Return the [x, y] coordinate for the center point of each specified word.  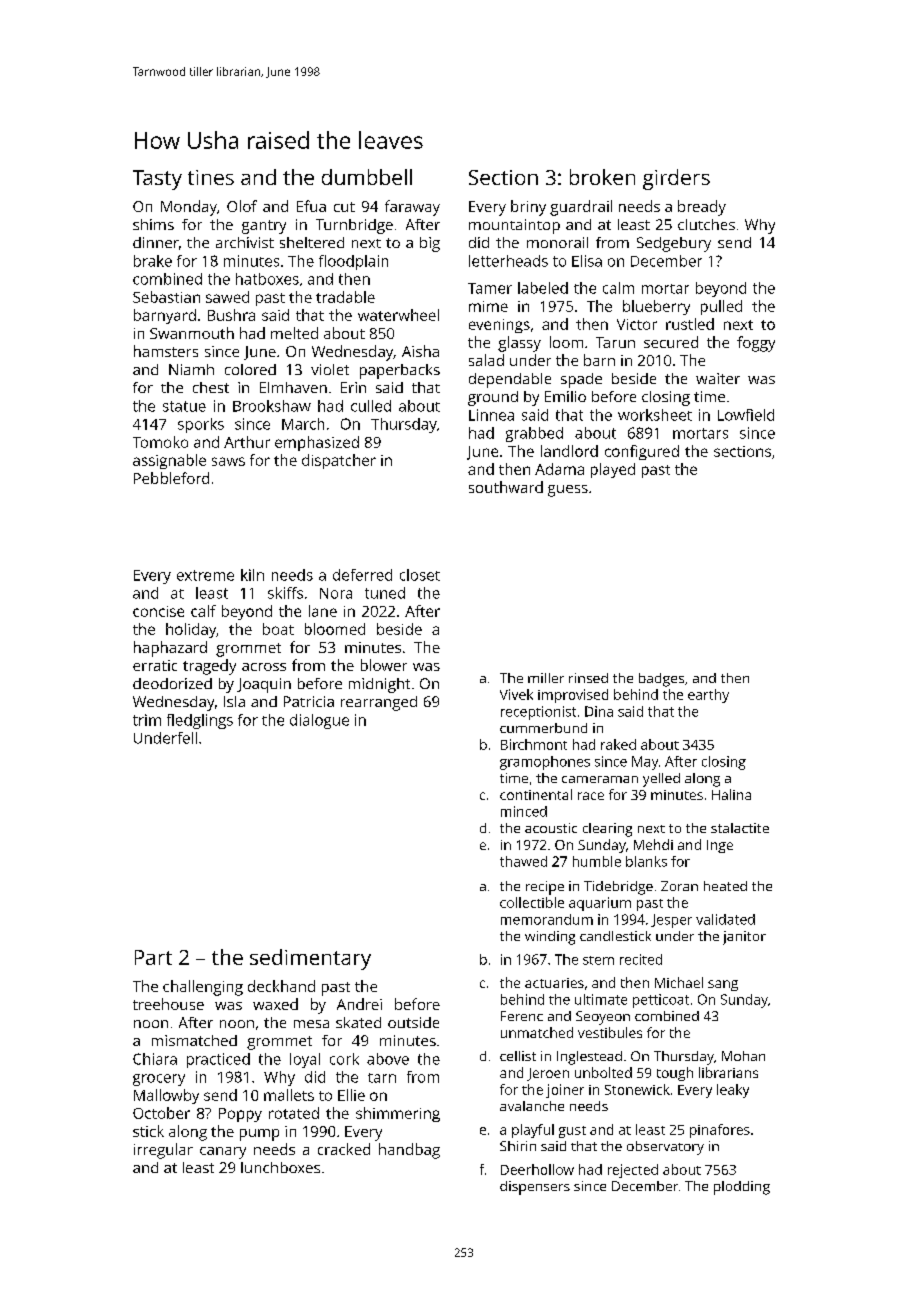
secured [671, 342]
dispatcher [339, 461]
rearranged [379, 703]
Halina [731, 794]
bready [702, 208]
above [388, 1059]
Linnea [491, 415]
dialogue [319, 721]
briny [528, 208]
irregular [163, 1151]
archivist [245, 242]
